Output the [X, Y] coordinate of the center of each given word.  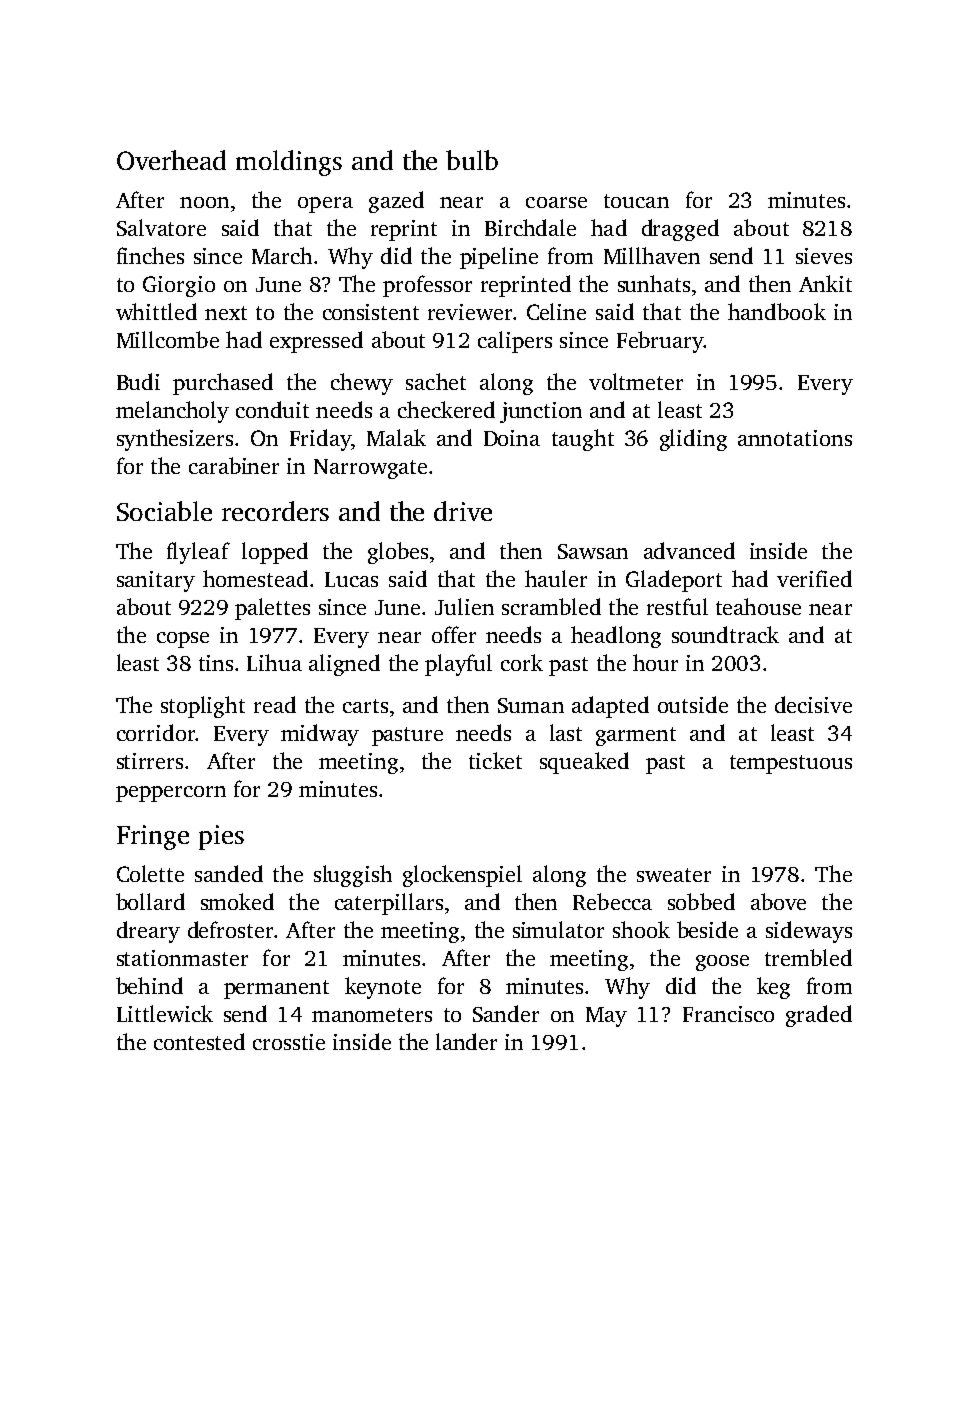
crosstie [289, 1042]
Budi [138, 381]
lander [466, 1041]
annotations [795, 438]
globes [398, 553]
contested [199, 1041]
